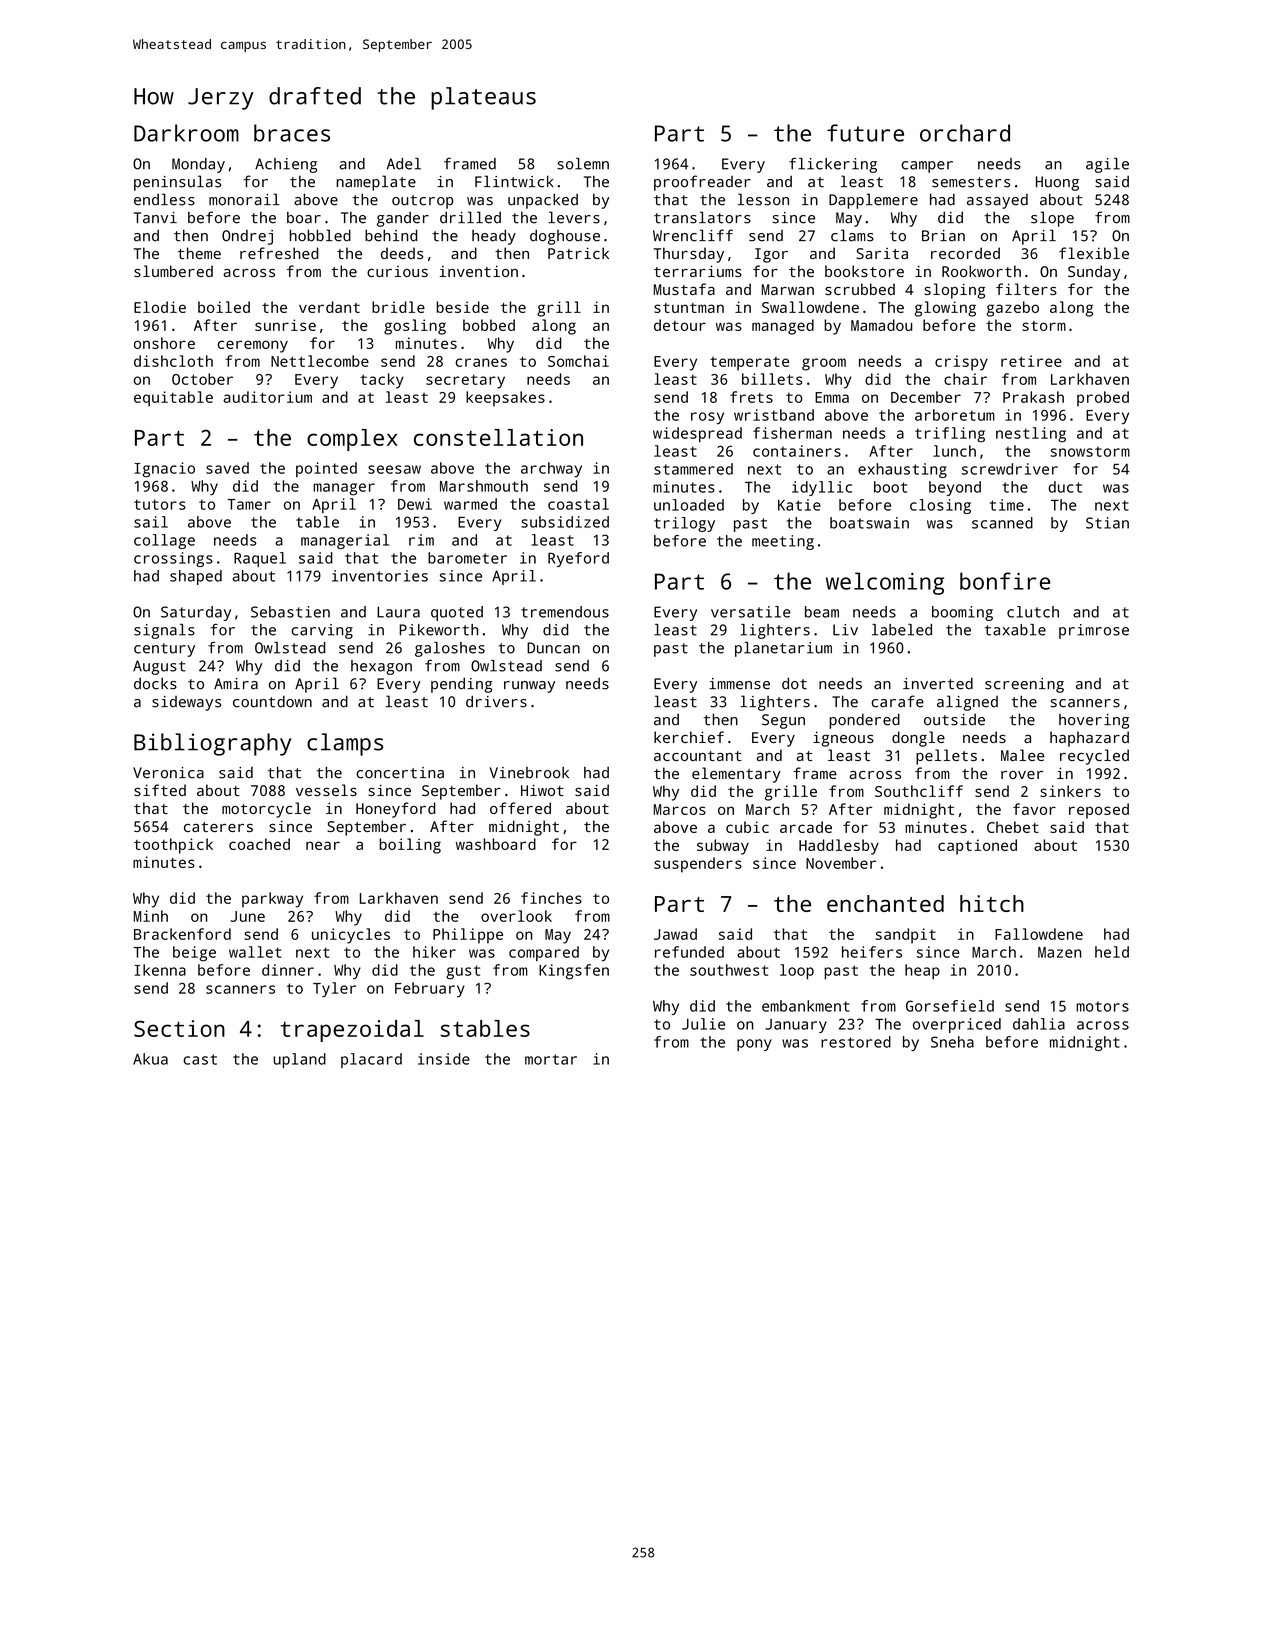  Describe the element at coordinates (551, 1059) in the image. I see `mortar` at that location.
